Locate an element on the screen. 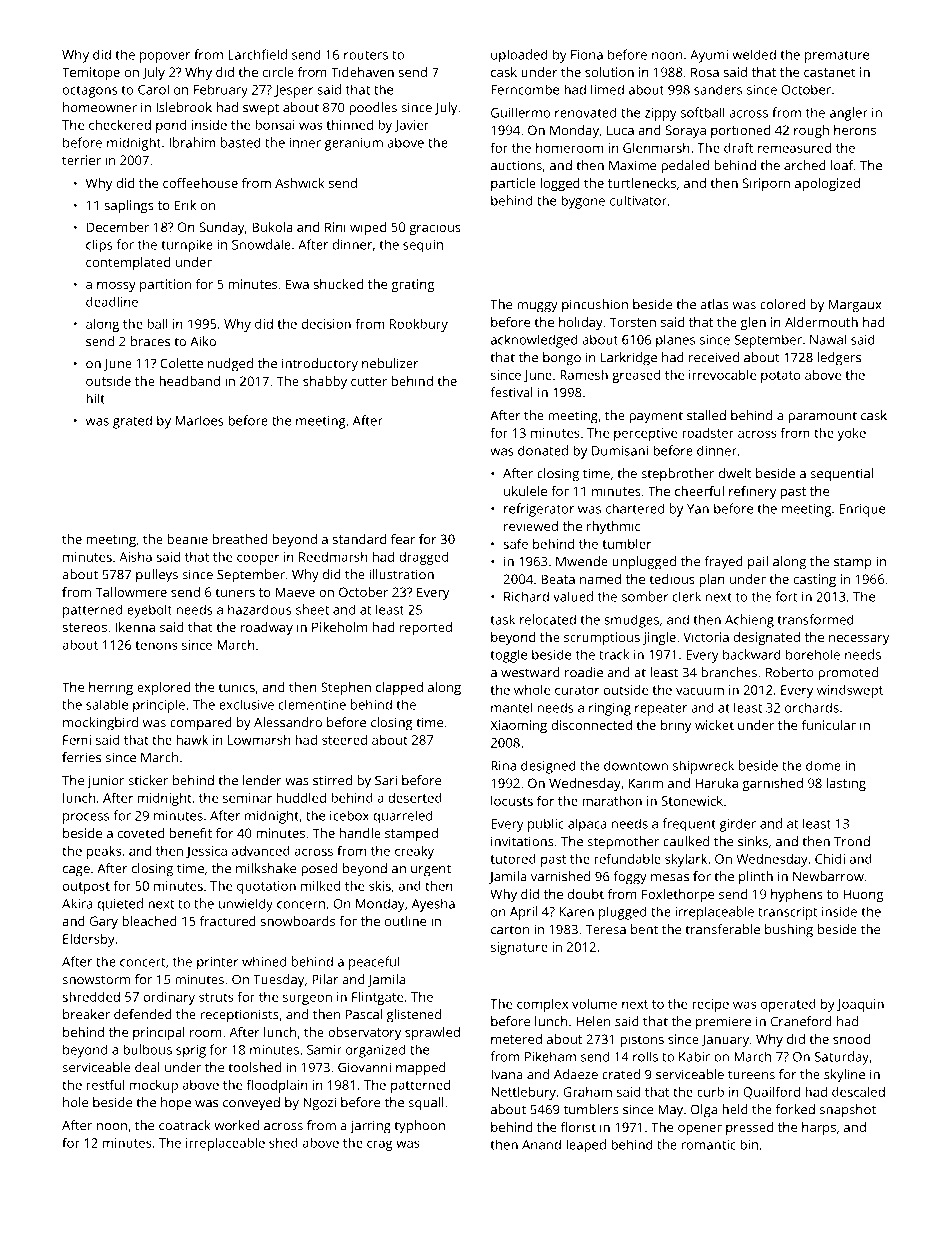 This screenshot has width=952, height=1233. nebulizer is located at coordinates (390, 363).
